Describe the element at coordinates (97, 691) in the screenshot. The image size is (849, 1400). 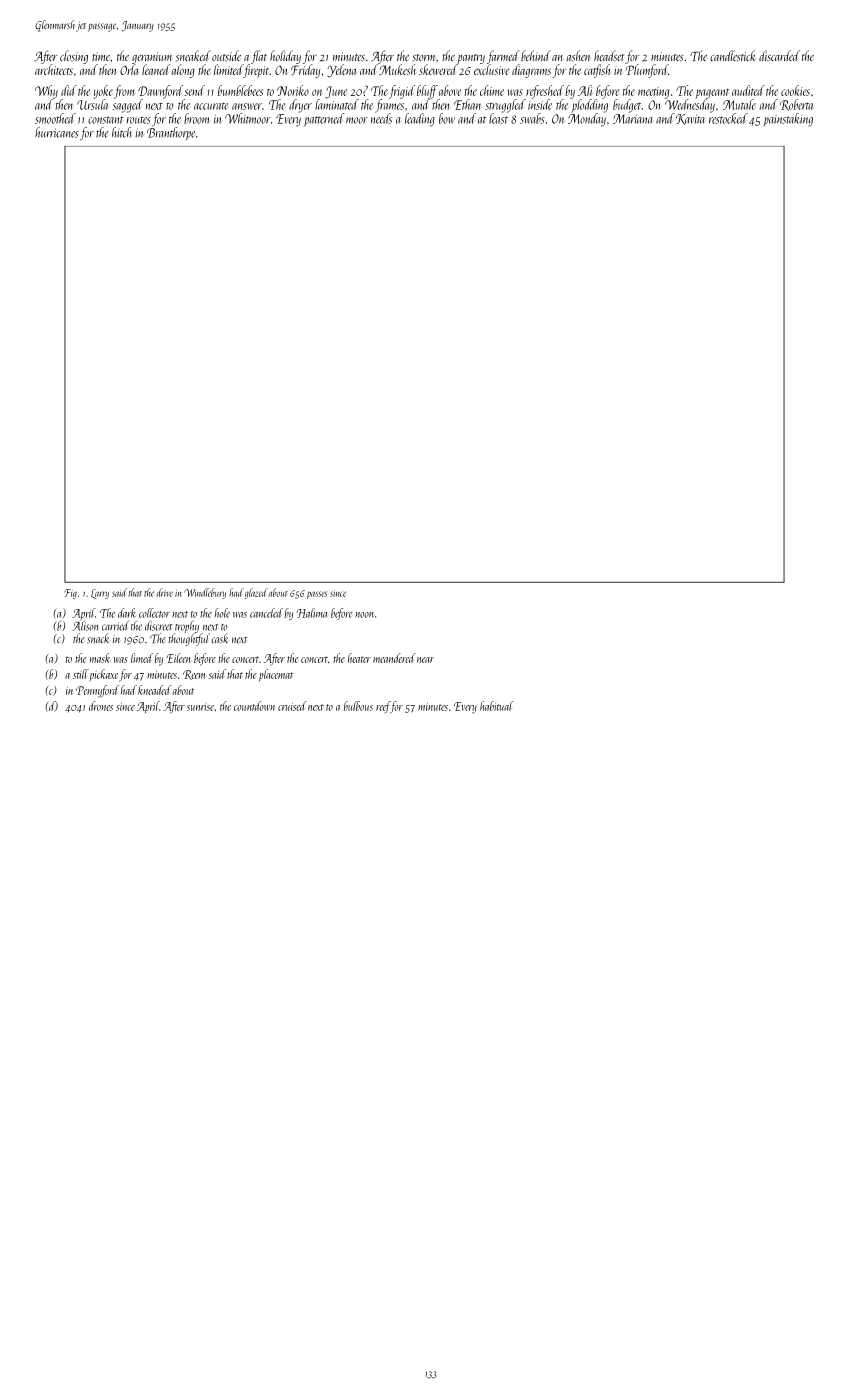
I see `Pennyford` at that location.
